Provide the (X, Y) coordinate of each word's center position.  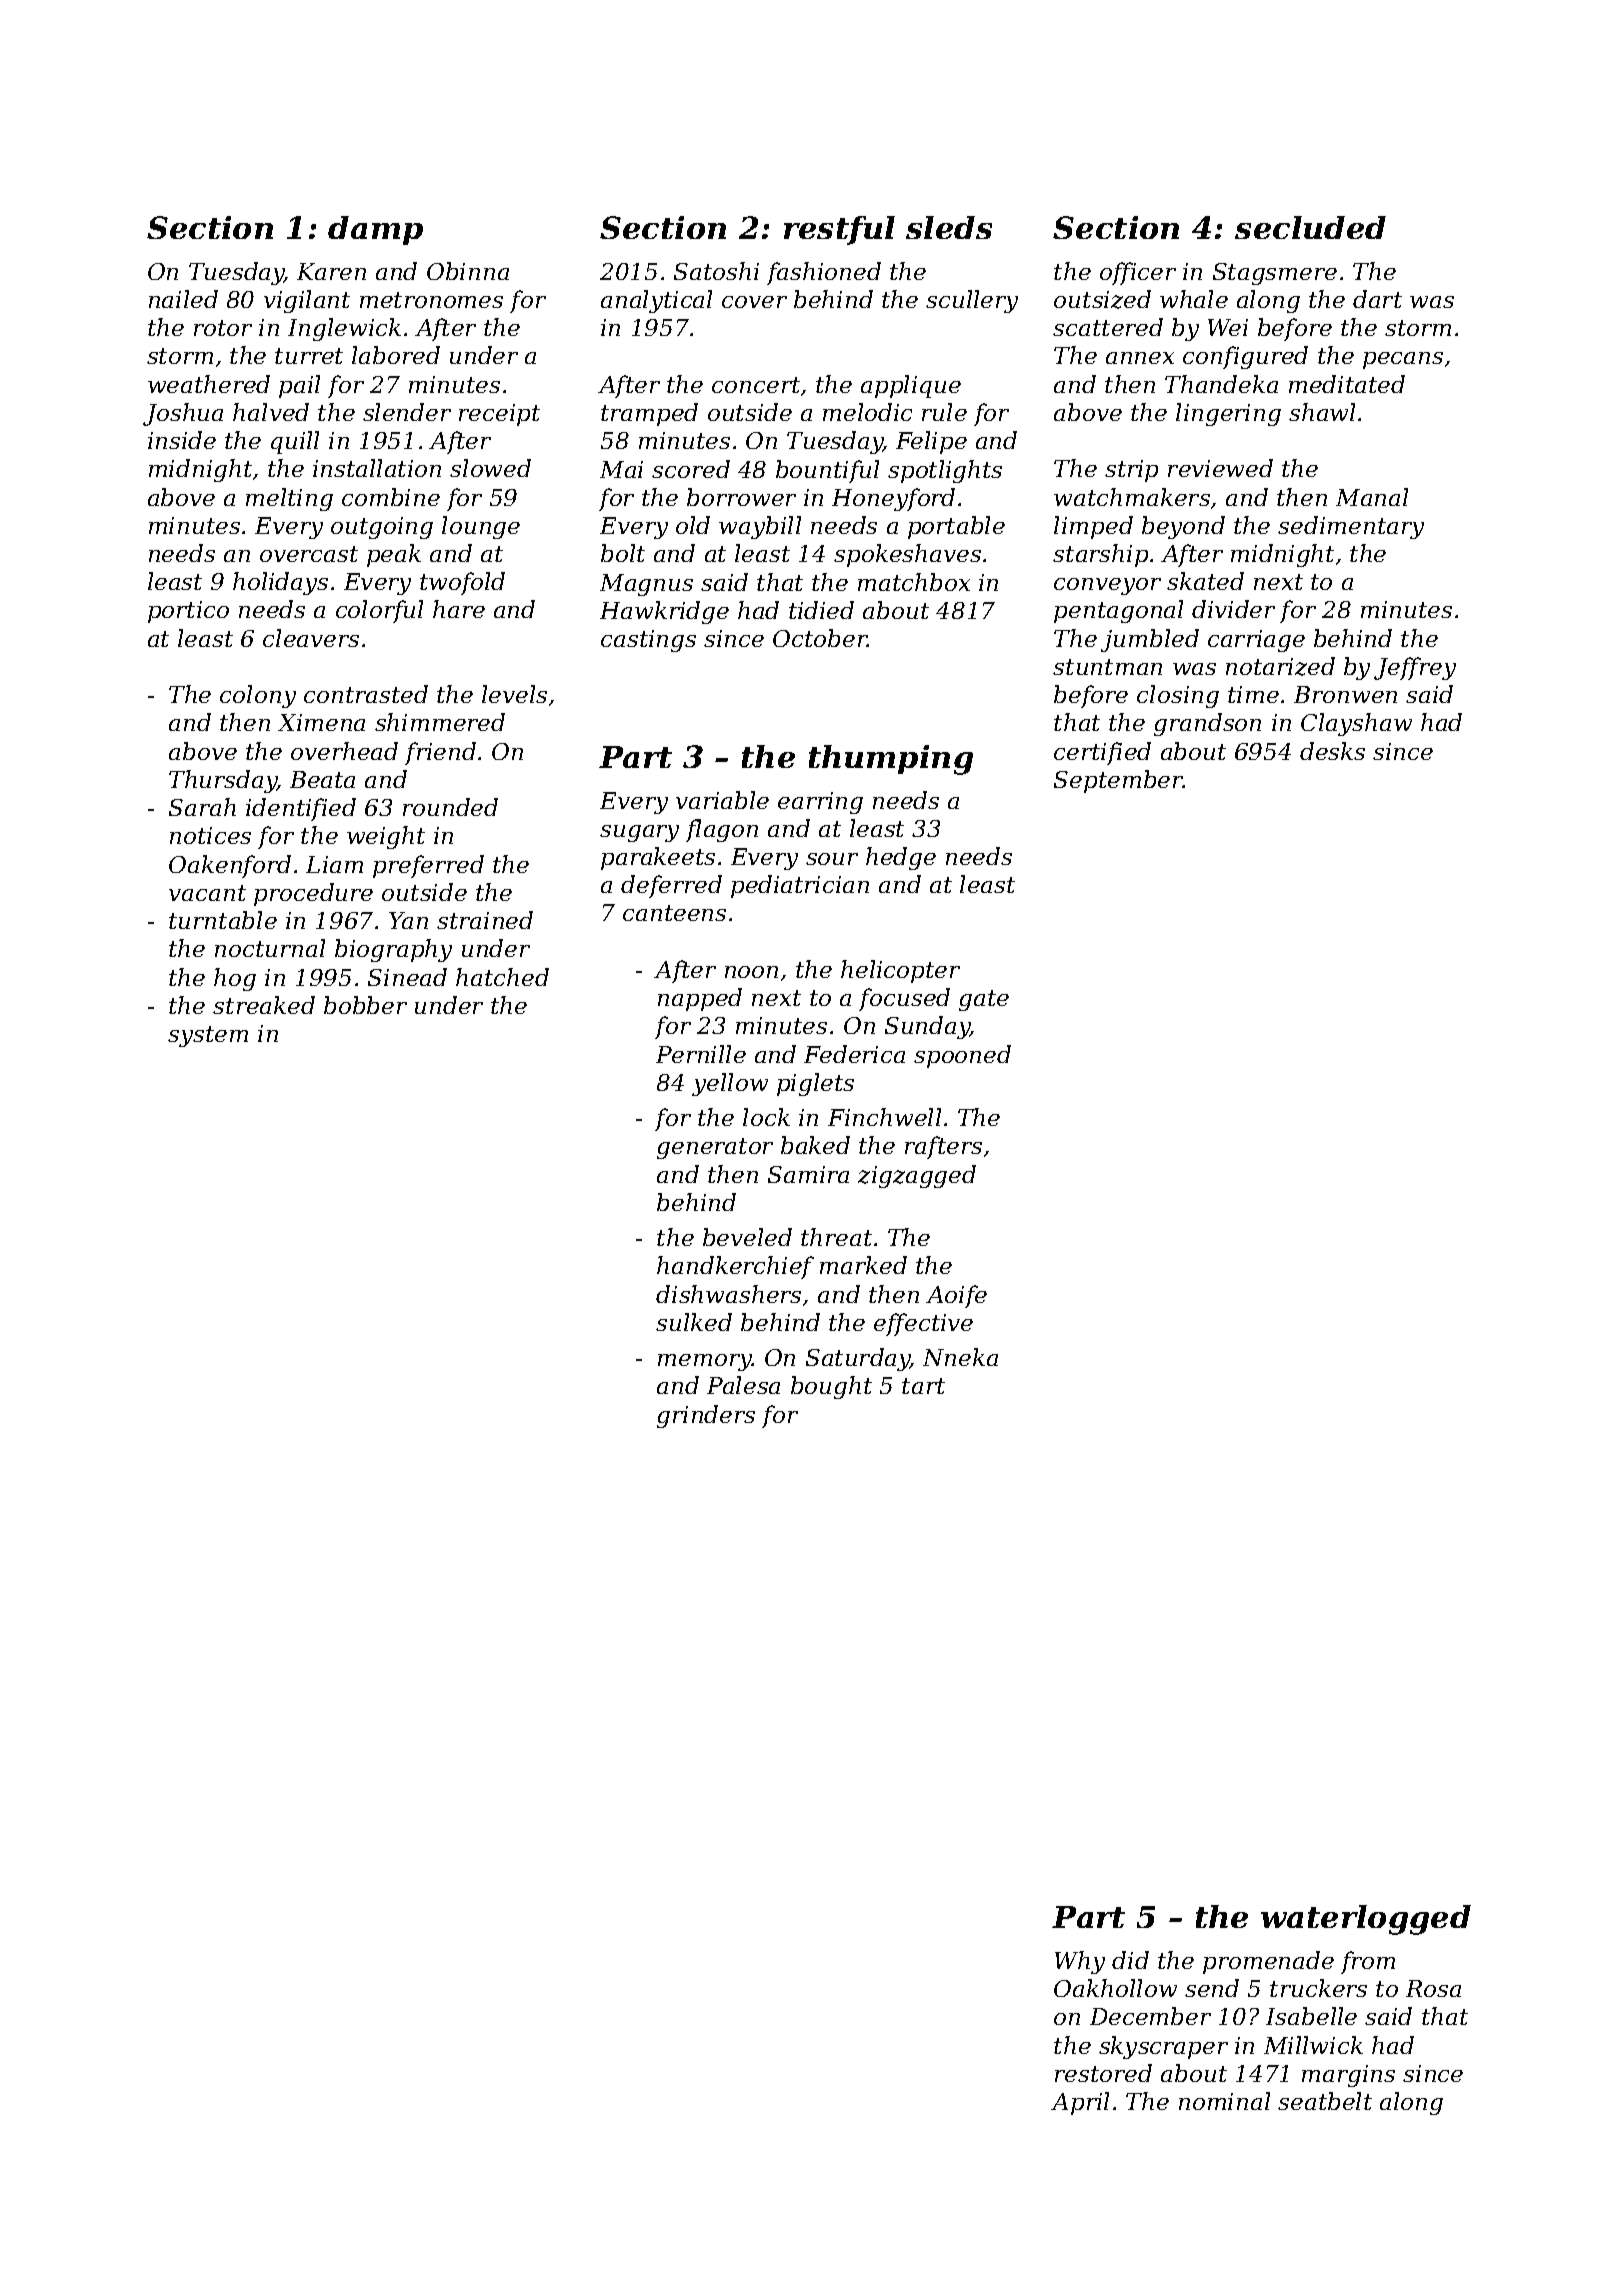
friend (440, 753)
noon (751, 972)
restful (839, 230)
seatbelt (1325, 2101)
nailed (183, 299)
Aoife (956, 1296)
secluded (1310, 227)
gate (984, 1000)
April (1080, 2103)
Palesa (743, 1385)
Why (1080, 1962)
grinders (706, 1416)
